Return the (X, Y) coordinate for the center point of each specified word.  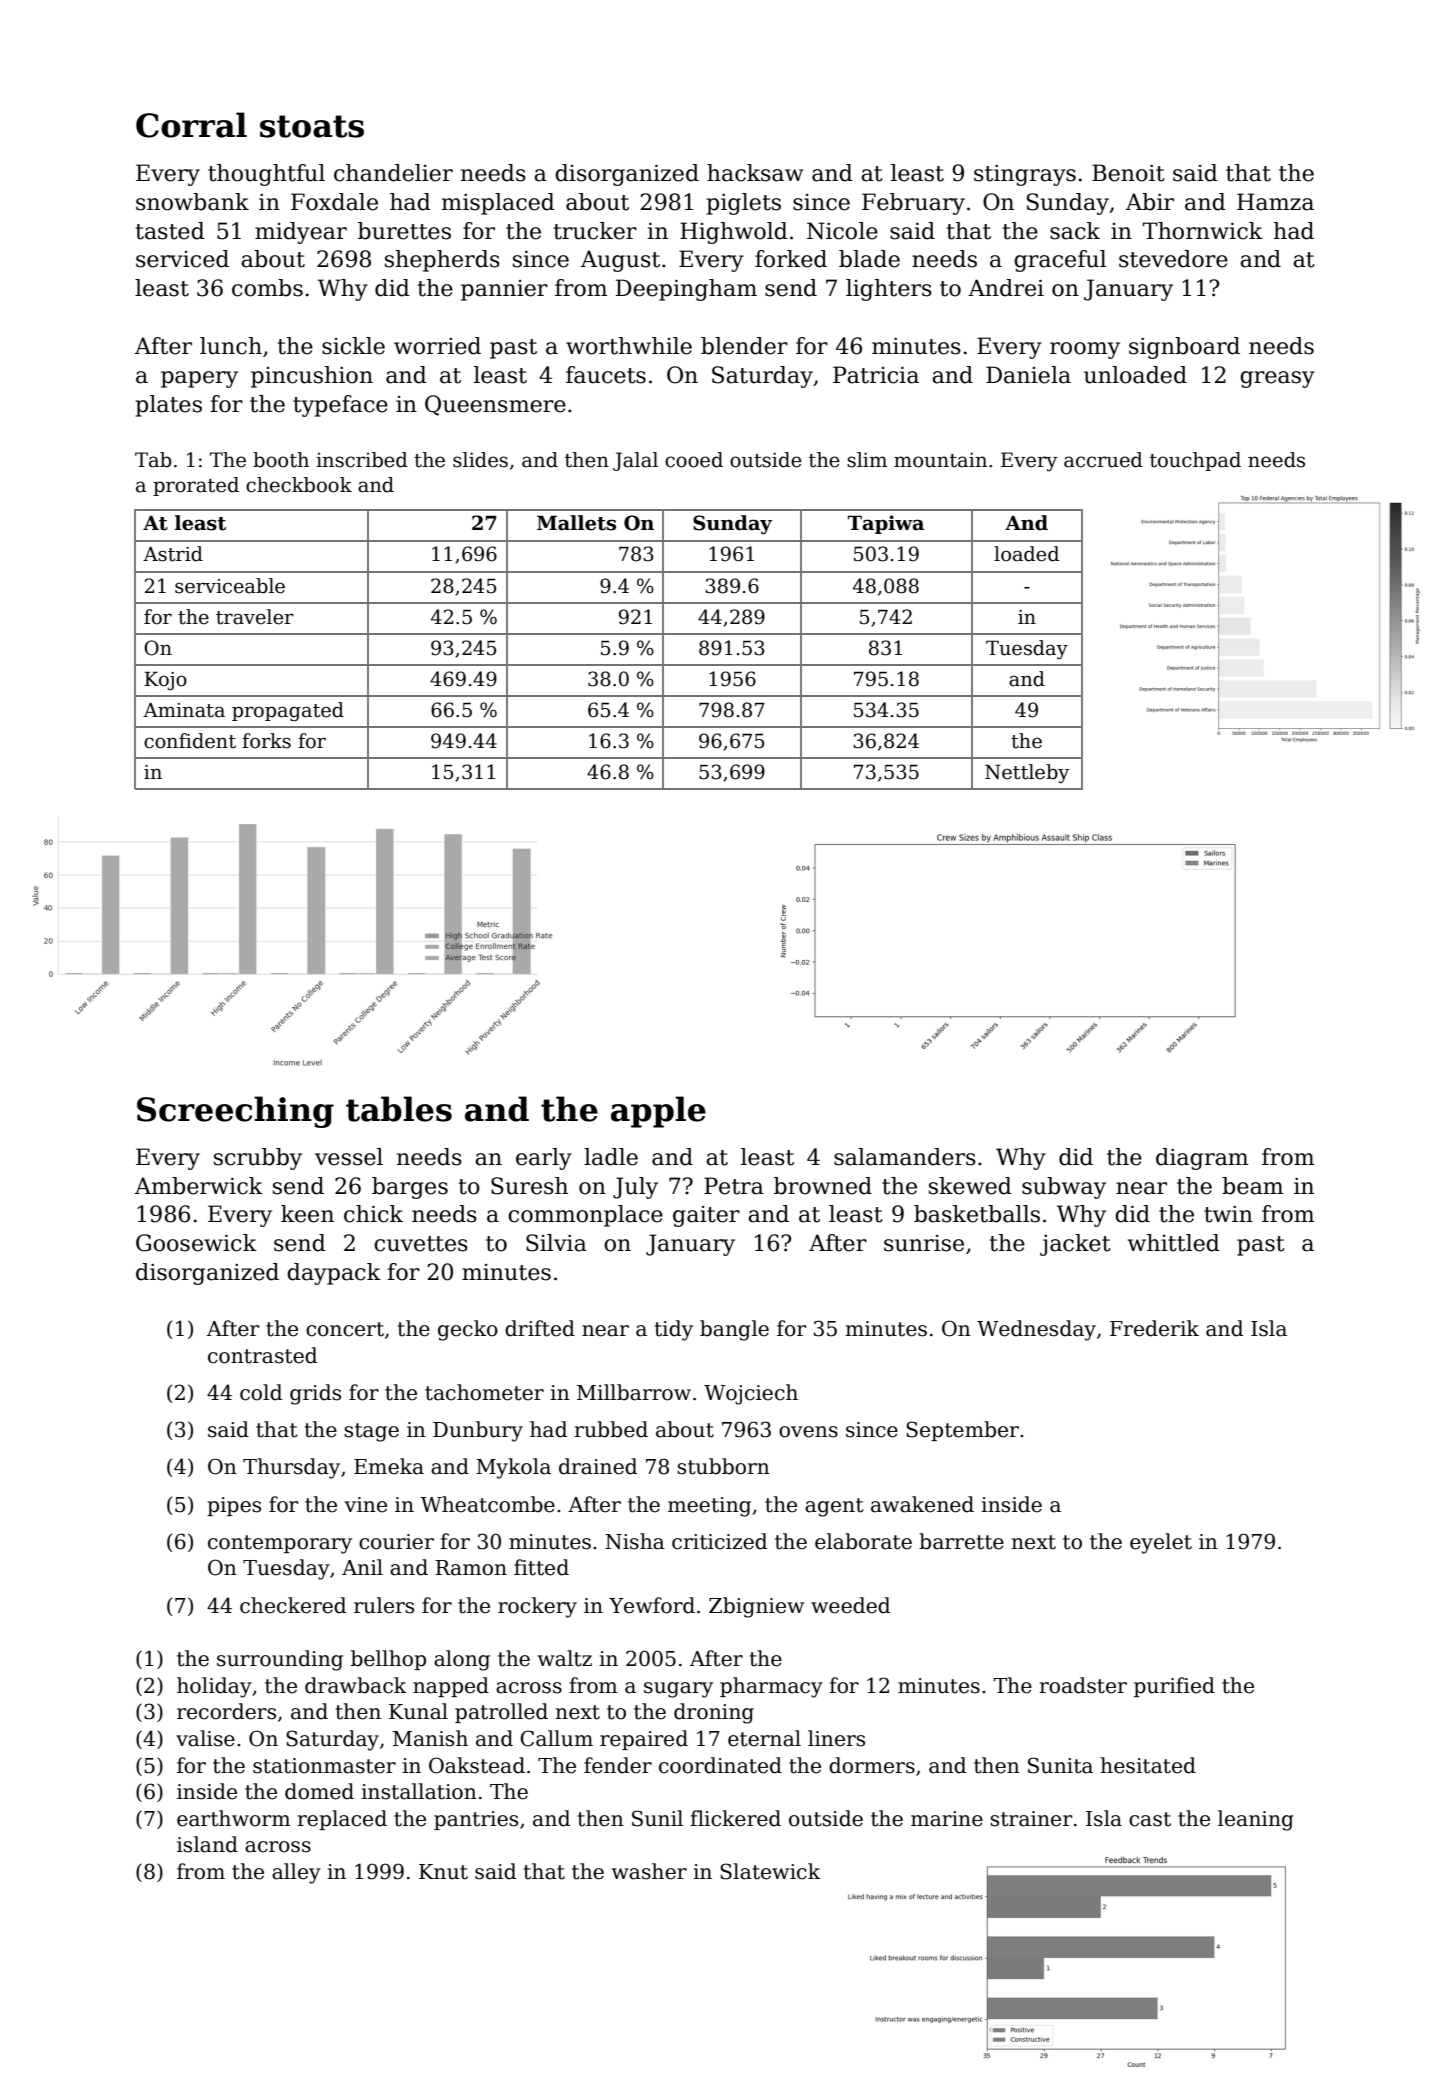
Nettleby (1027, 773)
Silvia (556, 1243)
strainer (1031, 1819)
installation (419, 1791)
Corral (191, 125)
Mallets (576, 523)
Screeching (235, 1112)
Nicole (842, 231)
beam (1252, 1186)
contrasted (262, 1355)
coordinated (720, 1765)
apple (658, 1112)
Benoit (1128, 173)
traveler (255, 617)
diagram (1202, 1159)
